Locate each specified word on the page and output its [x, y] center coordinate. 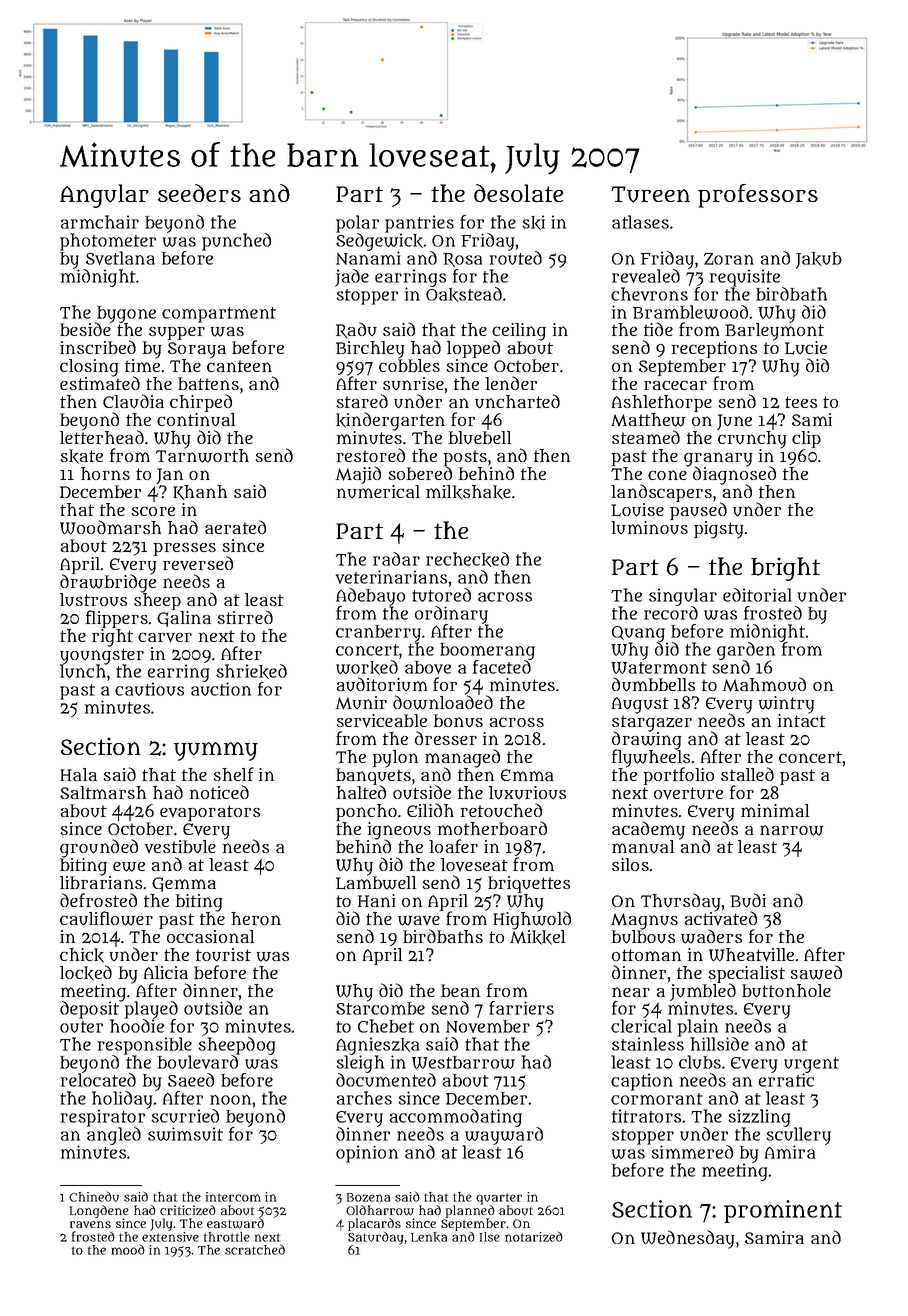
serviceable [382, 721]
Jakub [819, 260]
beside [85, 329]
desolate [518, 193]
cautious [149, 689]
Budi [748, 900]
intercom [233, 1197]
